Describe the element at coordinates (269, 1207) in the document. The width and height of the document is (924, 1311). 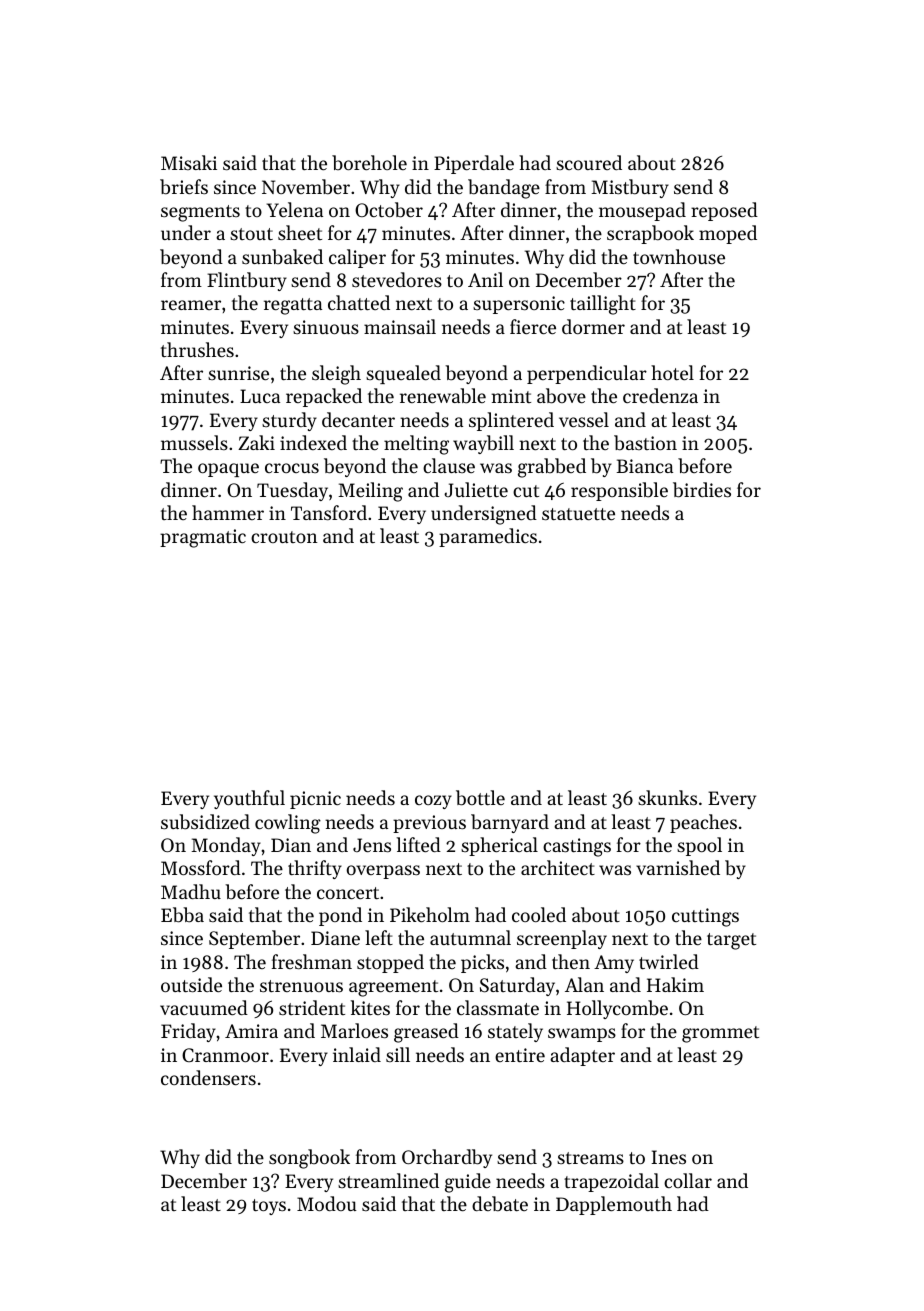
I see `toys` at that location.
